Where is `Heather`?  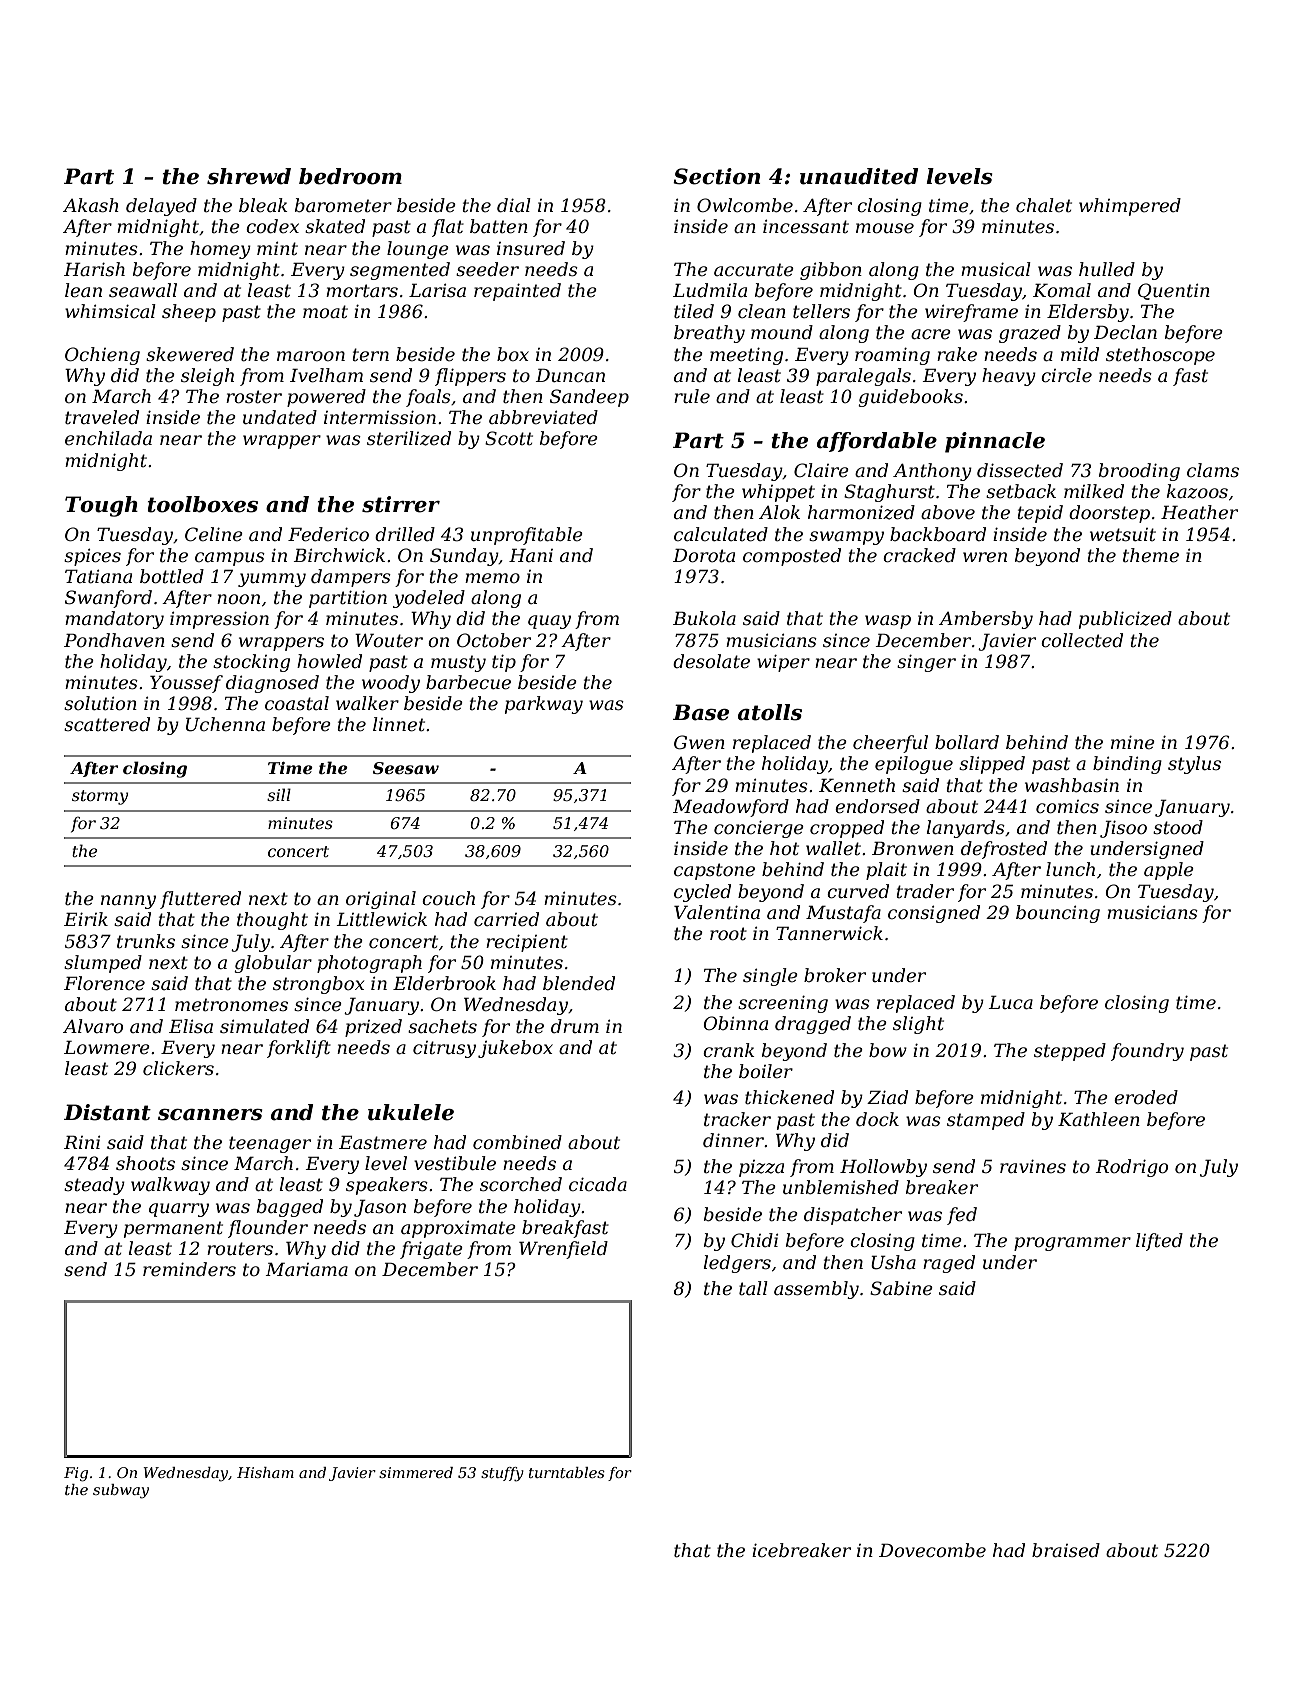
Heather is located at coordinates (1199, 512).
